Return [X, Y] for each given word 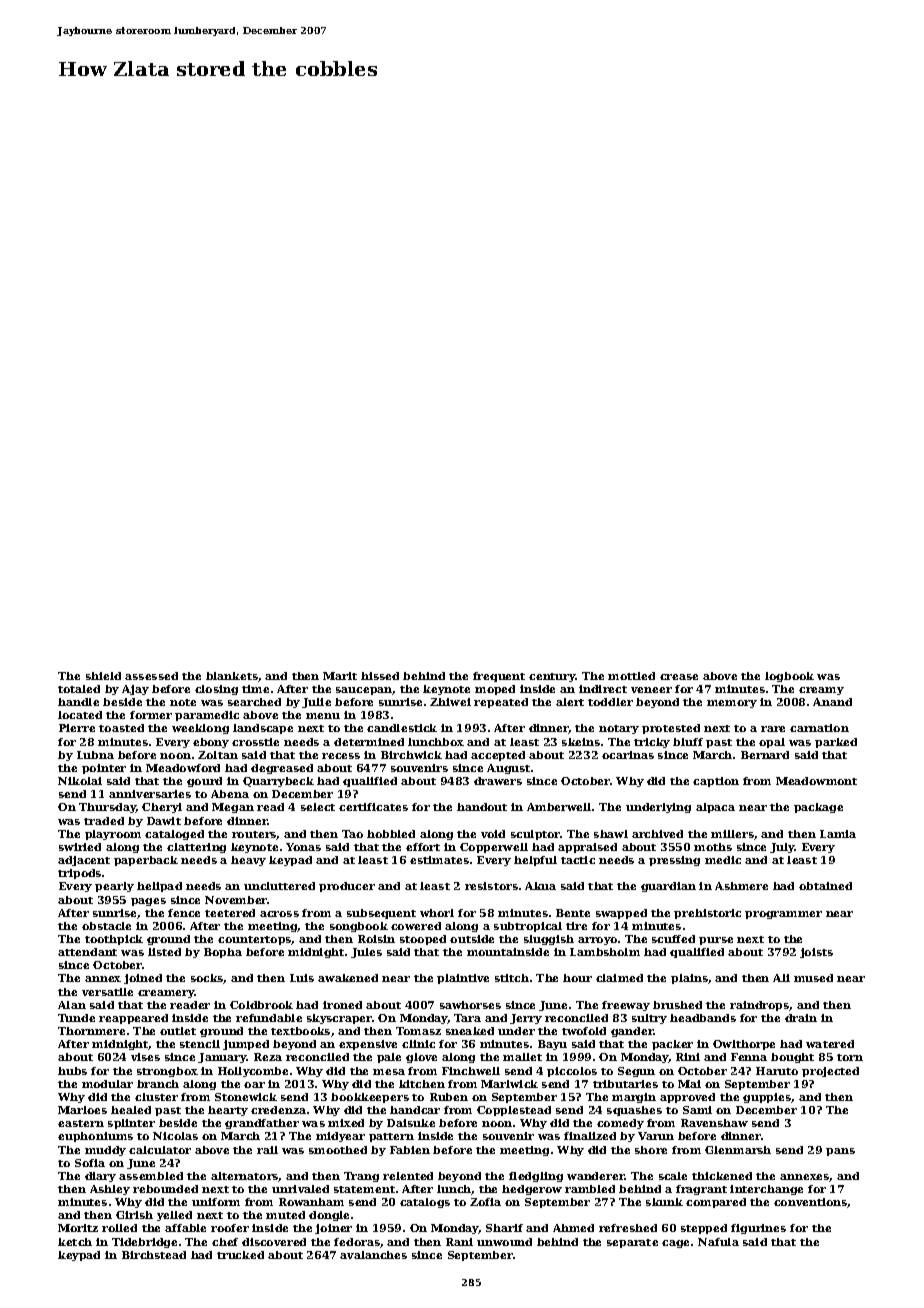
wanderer [596, 1176]
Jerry [526, 1019]
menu [323, 716]
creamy [821, 691]
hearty [228, 1111]
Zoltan [218, 755]
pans [840, 1152]
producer [347, 887]
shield [103, 676]
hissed [380, 676]
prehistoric [707, 914]
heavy [248, 861]
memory [732, 704]
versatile [107, 992]
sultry [649, 1019]
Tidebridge [144, 1243]
